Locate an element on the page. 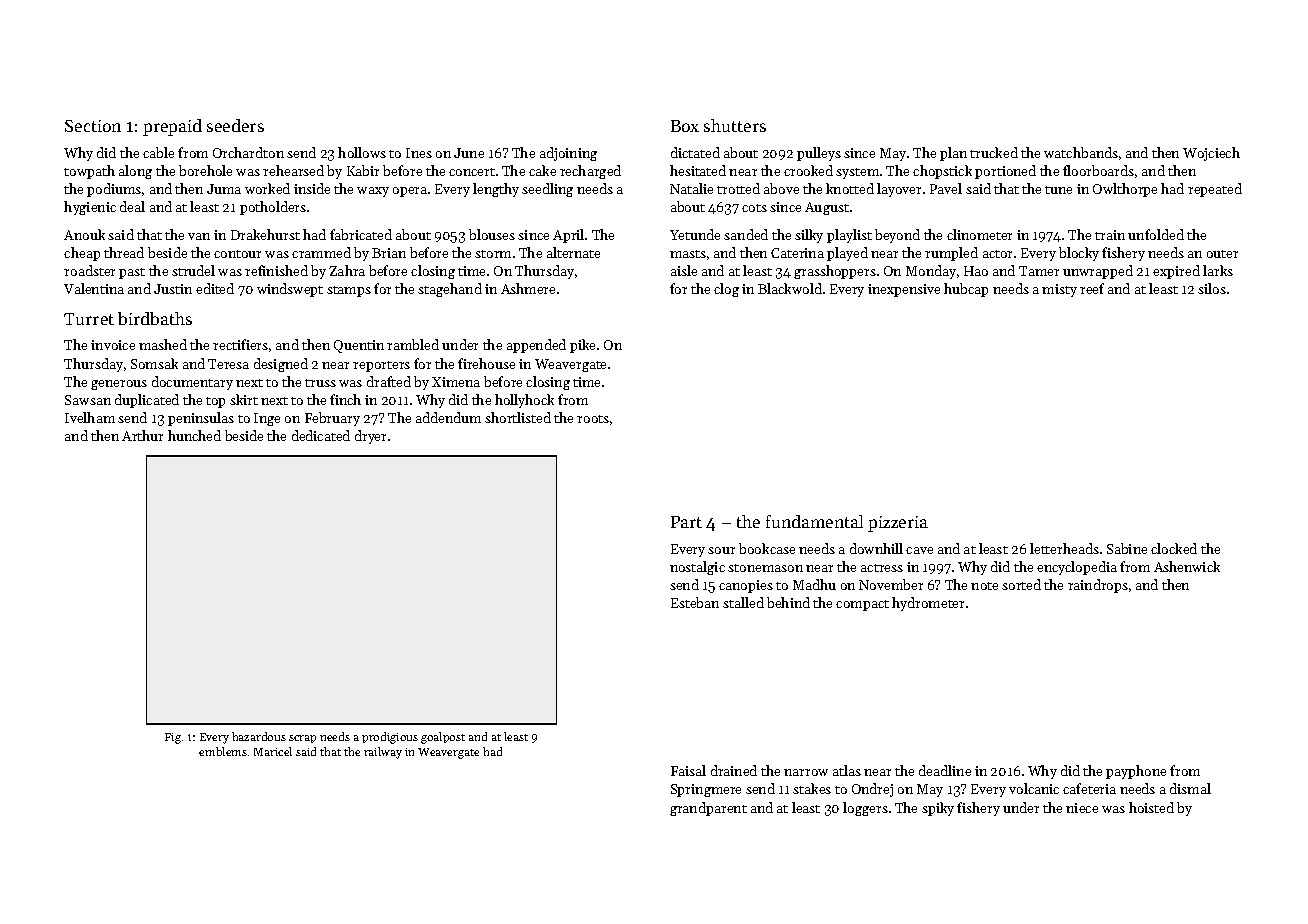 This page has height=924, width=1308. August is located at coordinates (827, 208).
